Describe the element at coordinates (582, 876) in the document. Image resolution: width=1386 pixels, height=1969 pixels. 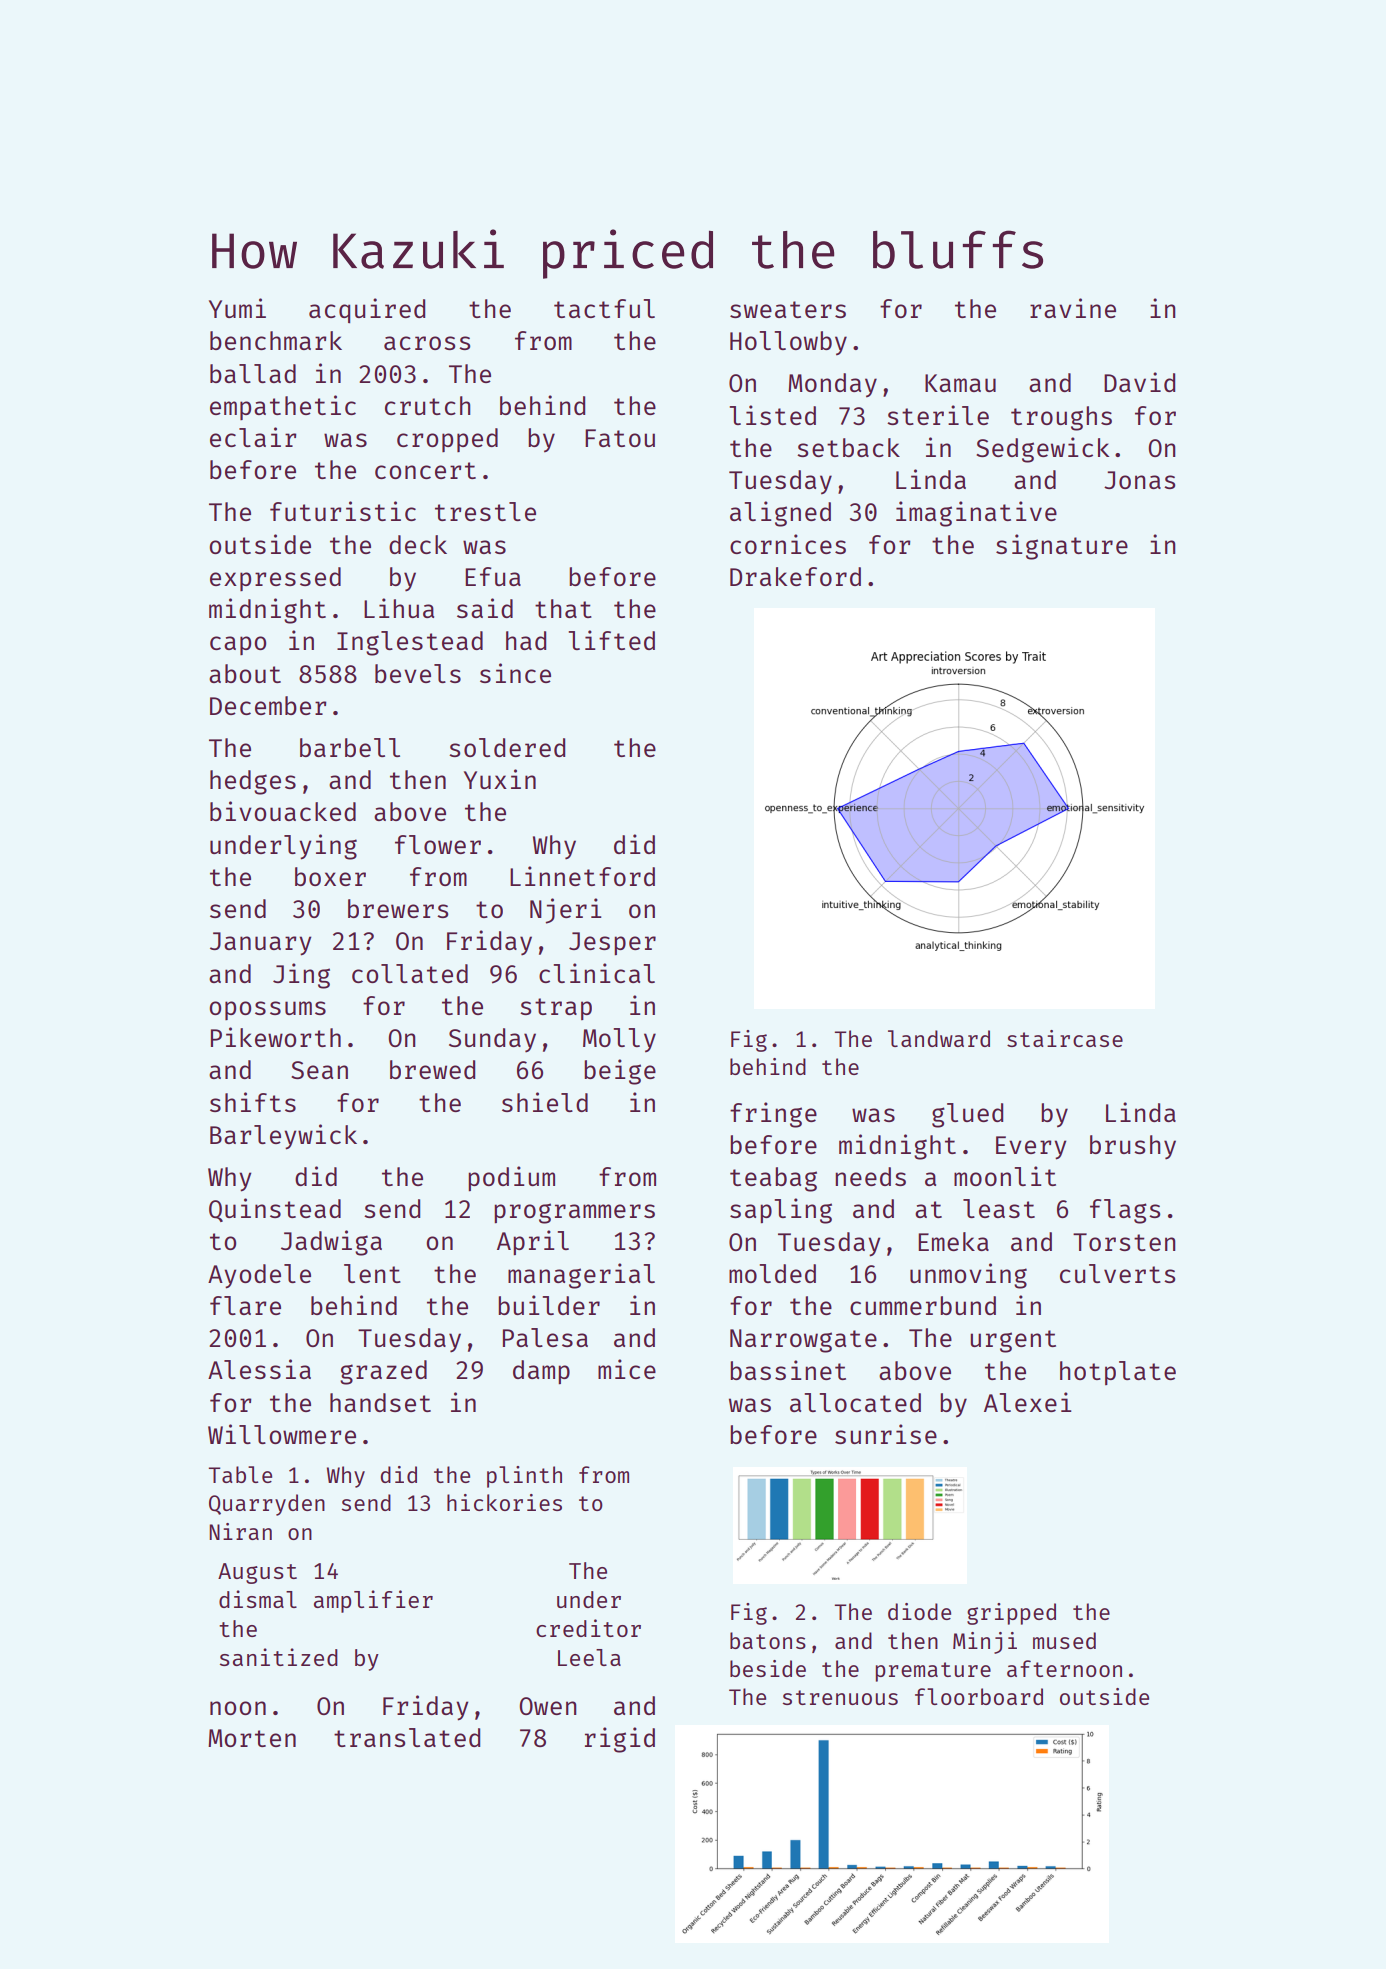
I see `Linnetford` at that location.
